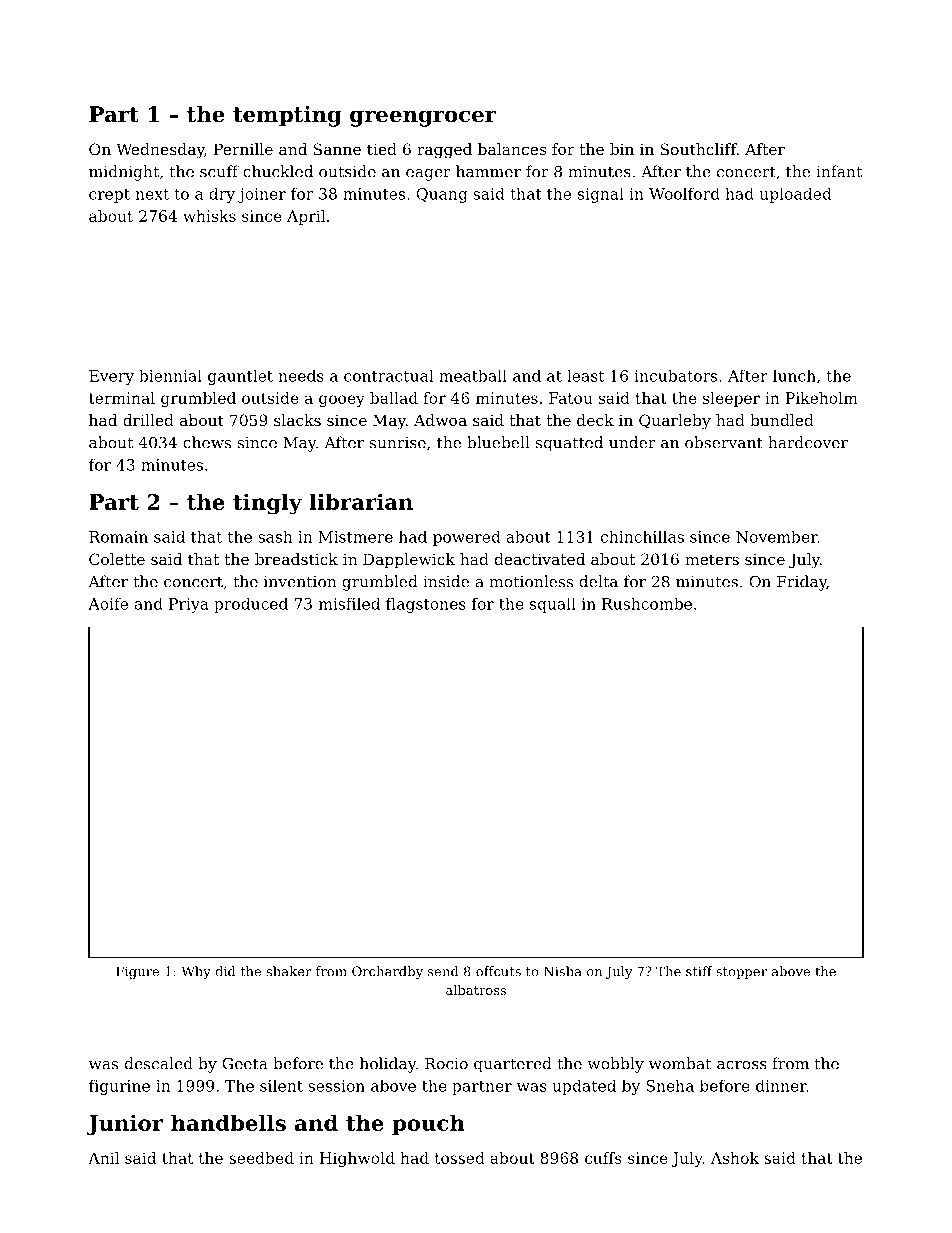 This screenshot has height=1233, width=952. Describe the element at coordinates (794, 375) in the screenshot. I see `lunch` at that location.
